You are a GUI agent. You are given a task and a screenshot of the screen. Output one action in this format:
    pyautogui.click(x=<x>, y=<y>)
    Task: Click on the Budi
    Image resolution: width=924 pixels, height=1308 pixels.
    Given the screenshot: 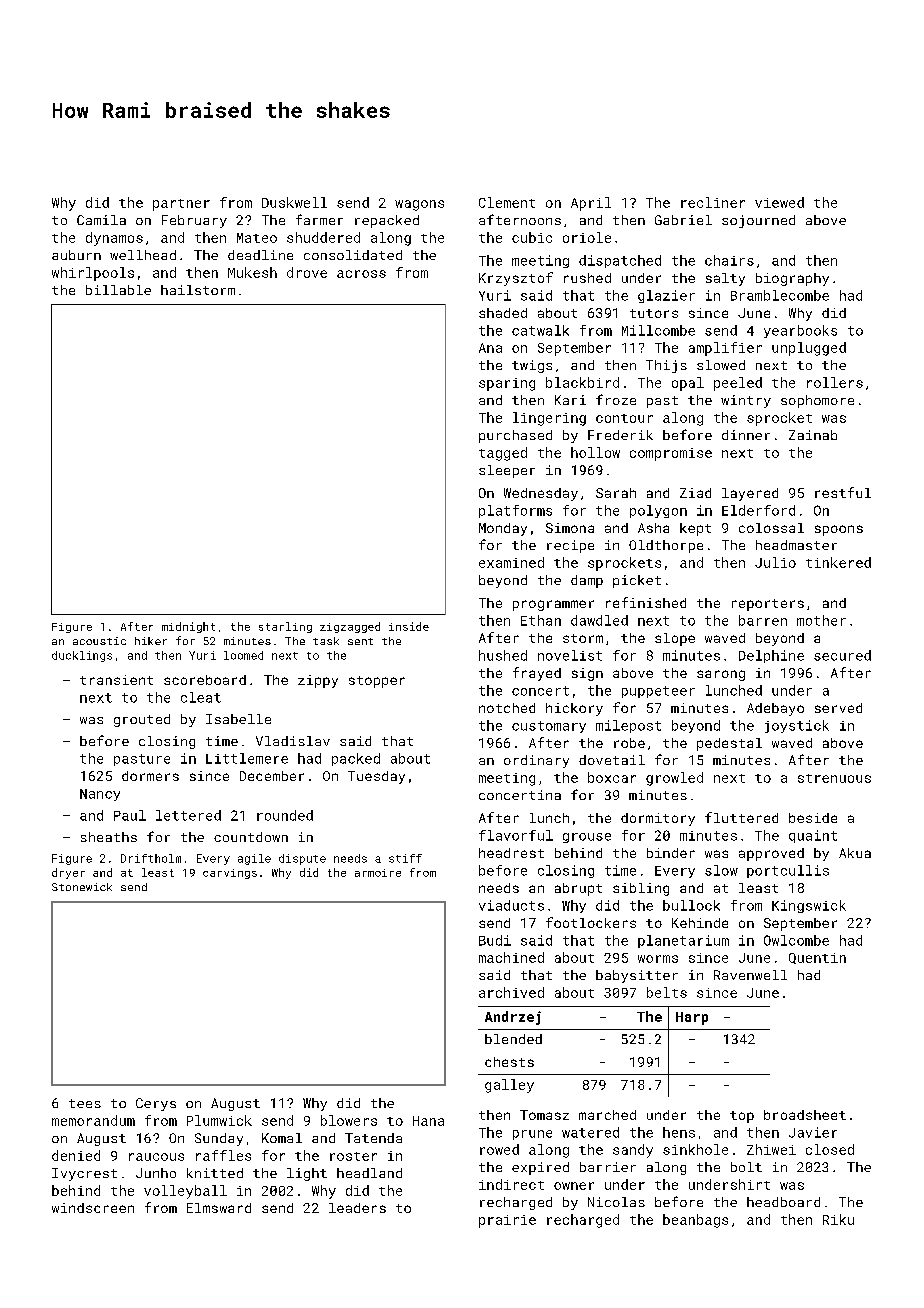 What is the action you would take?
    pyautogui.click(x=495, y=940)
